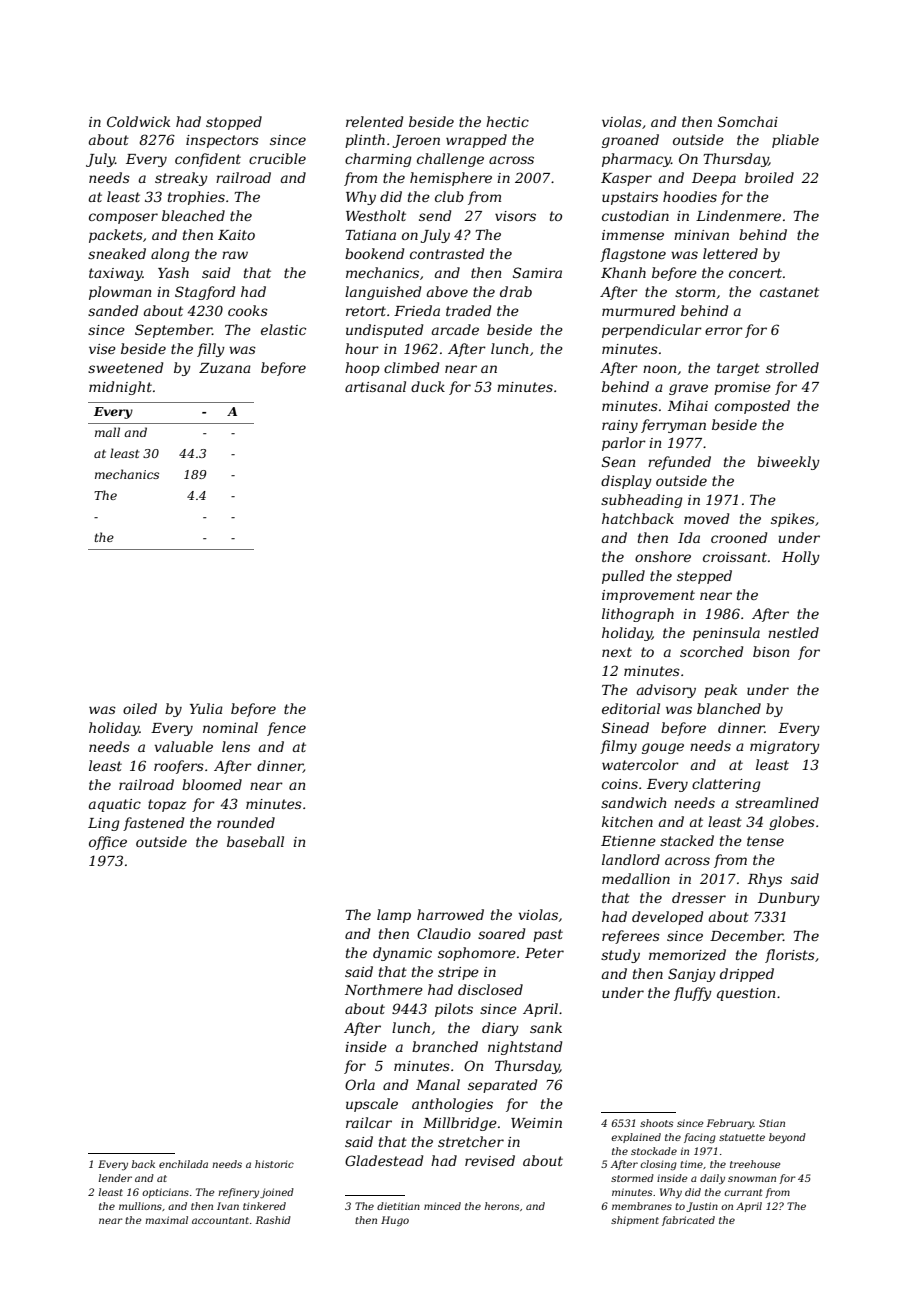  I want to click on fabricated, so click(688, 1221).
